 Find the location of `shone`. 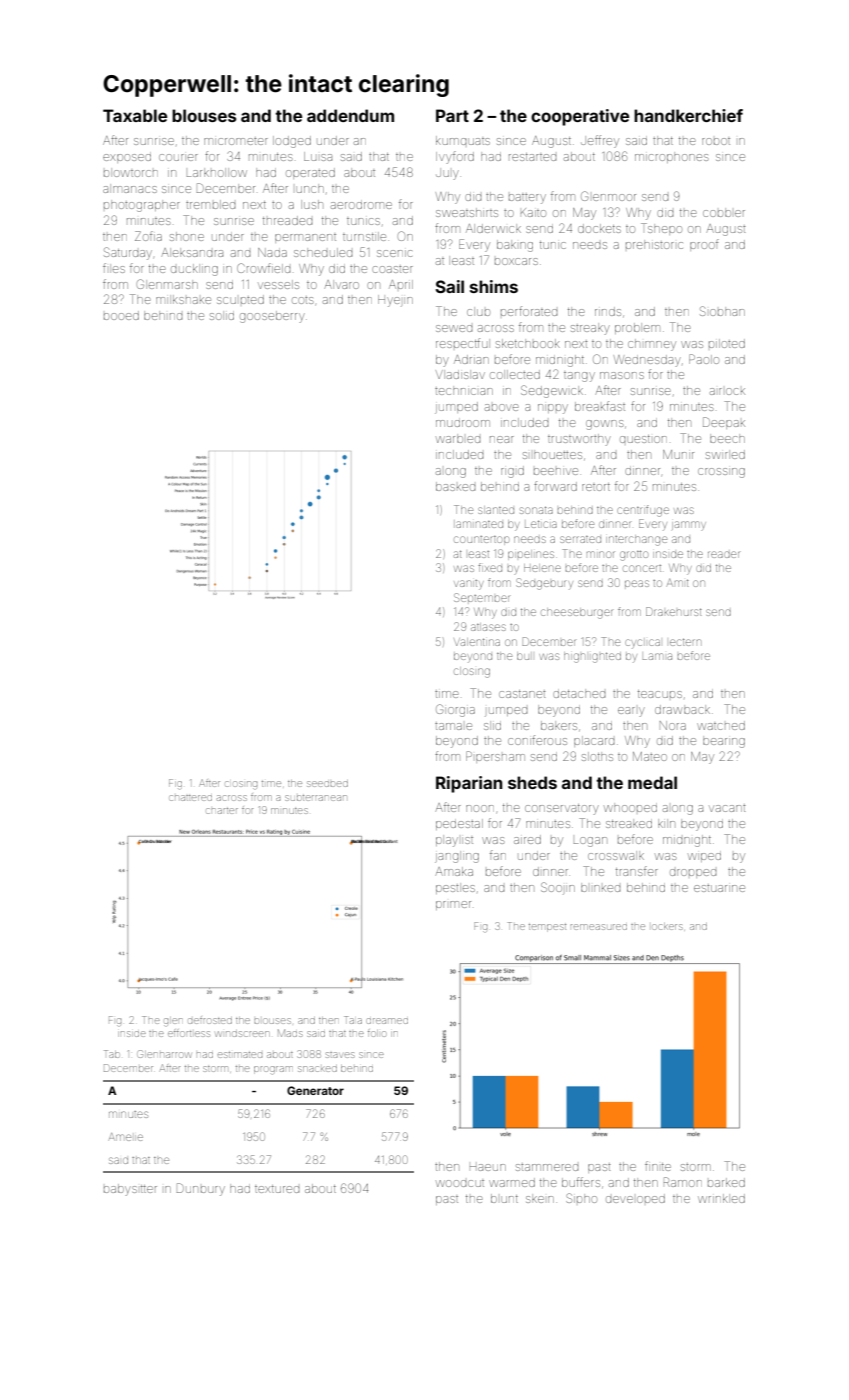

shone is located at coordinates (187, 236).
